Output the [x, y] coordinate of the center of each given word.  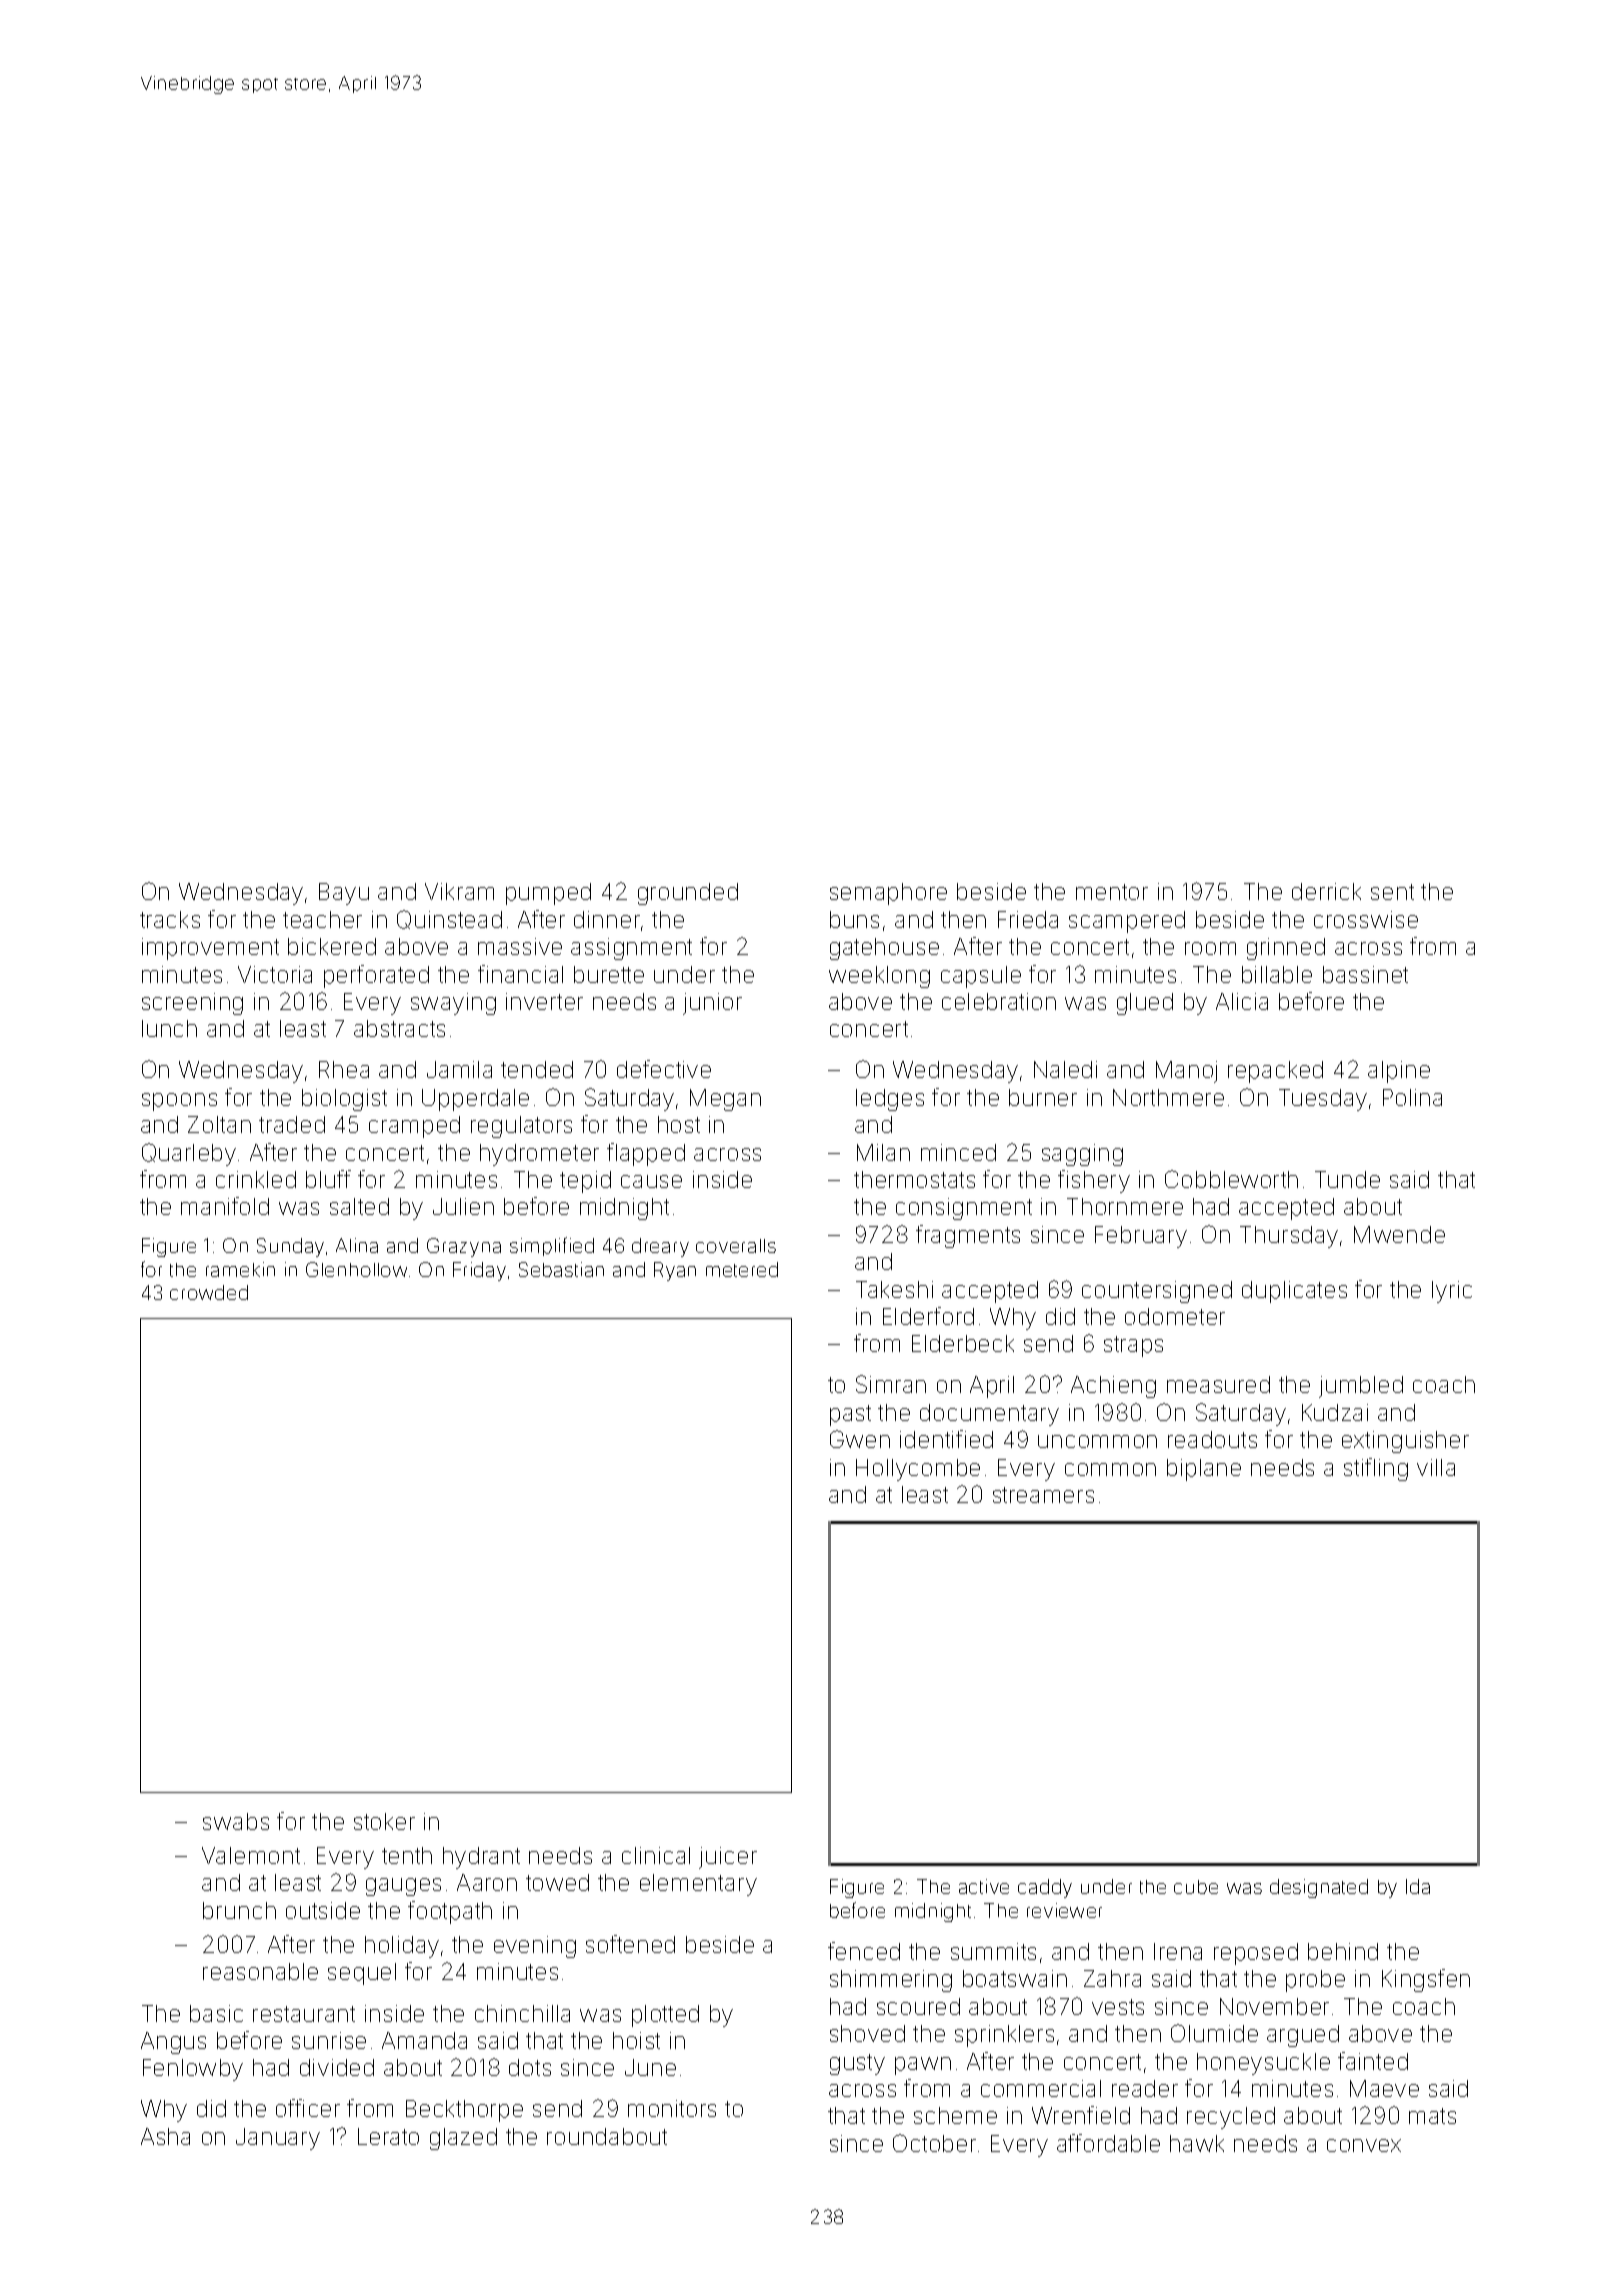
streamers [1043, 1495]
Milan [883, 1152]
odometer [1175, 1316]
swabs [236, 1821]
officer [308, 2108]
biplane [1204, 1470]
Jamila [459, 1069]
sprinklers [1004, 2036]
